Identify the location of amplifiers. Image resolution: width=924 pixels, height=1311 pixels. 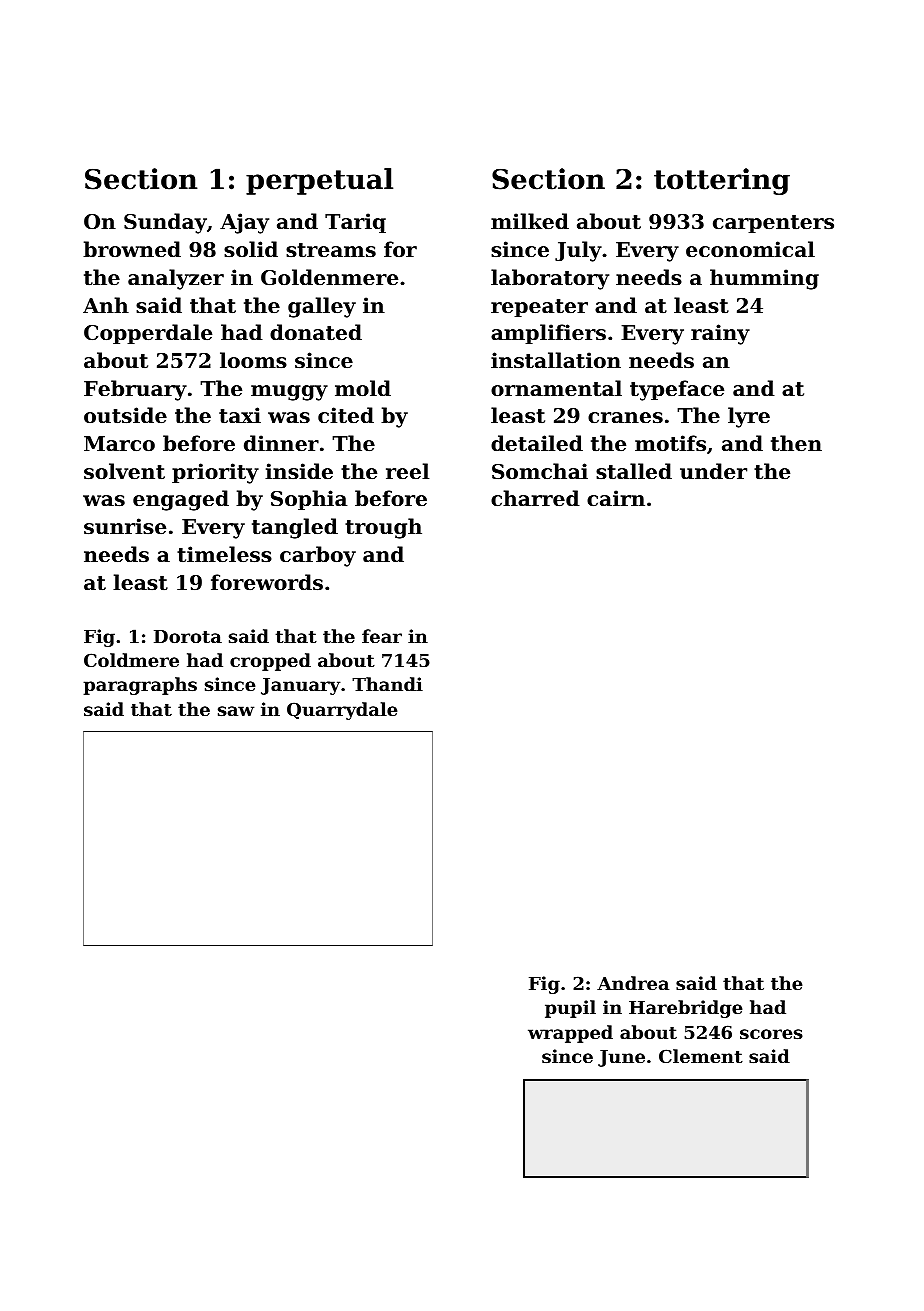
(548, 334).
